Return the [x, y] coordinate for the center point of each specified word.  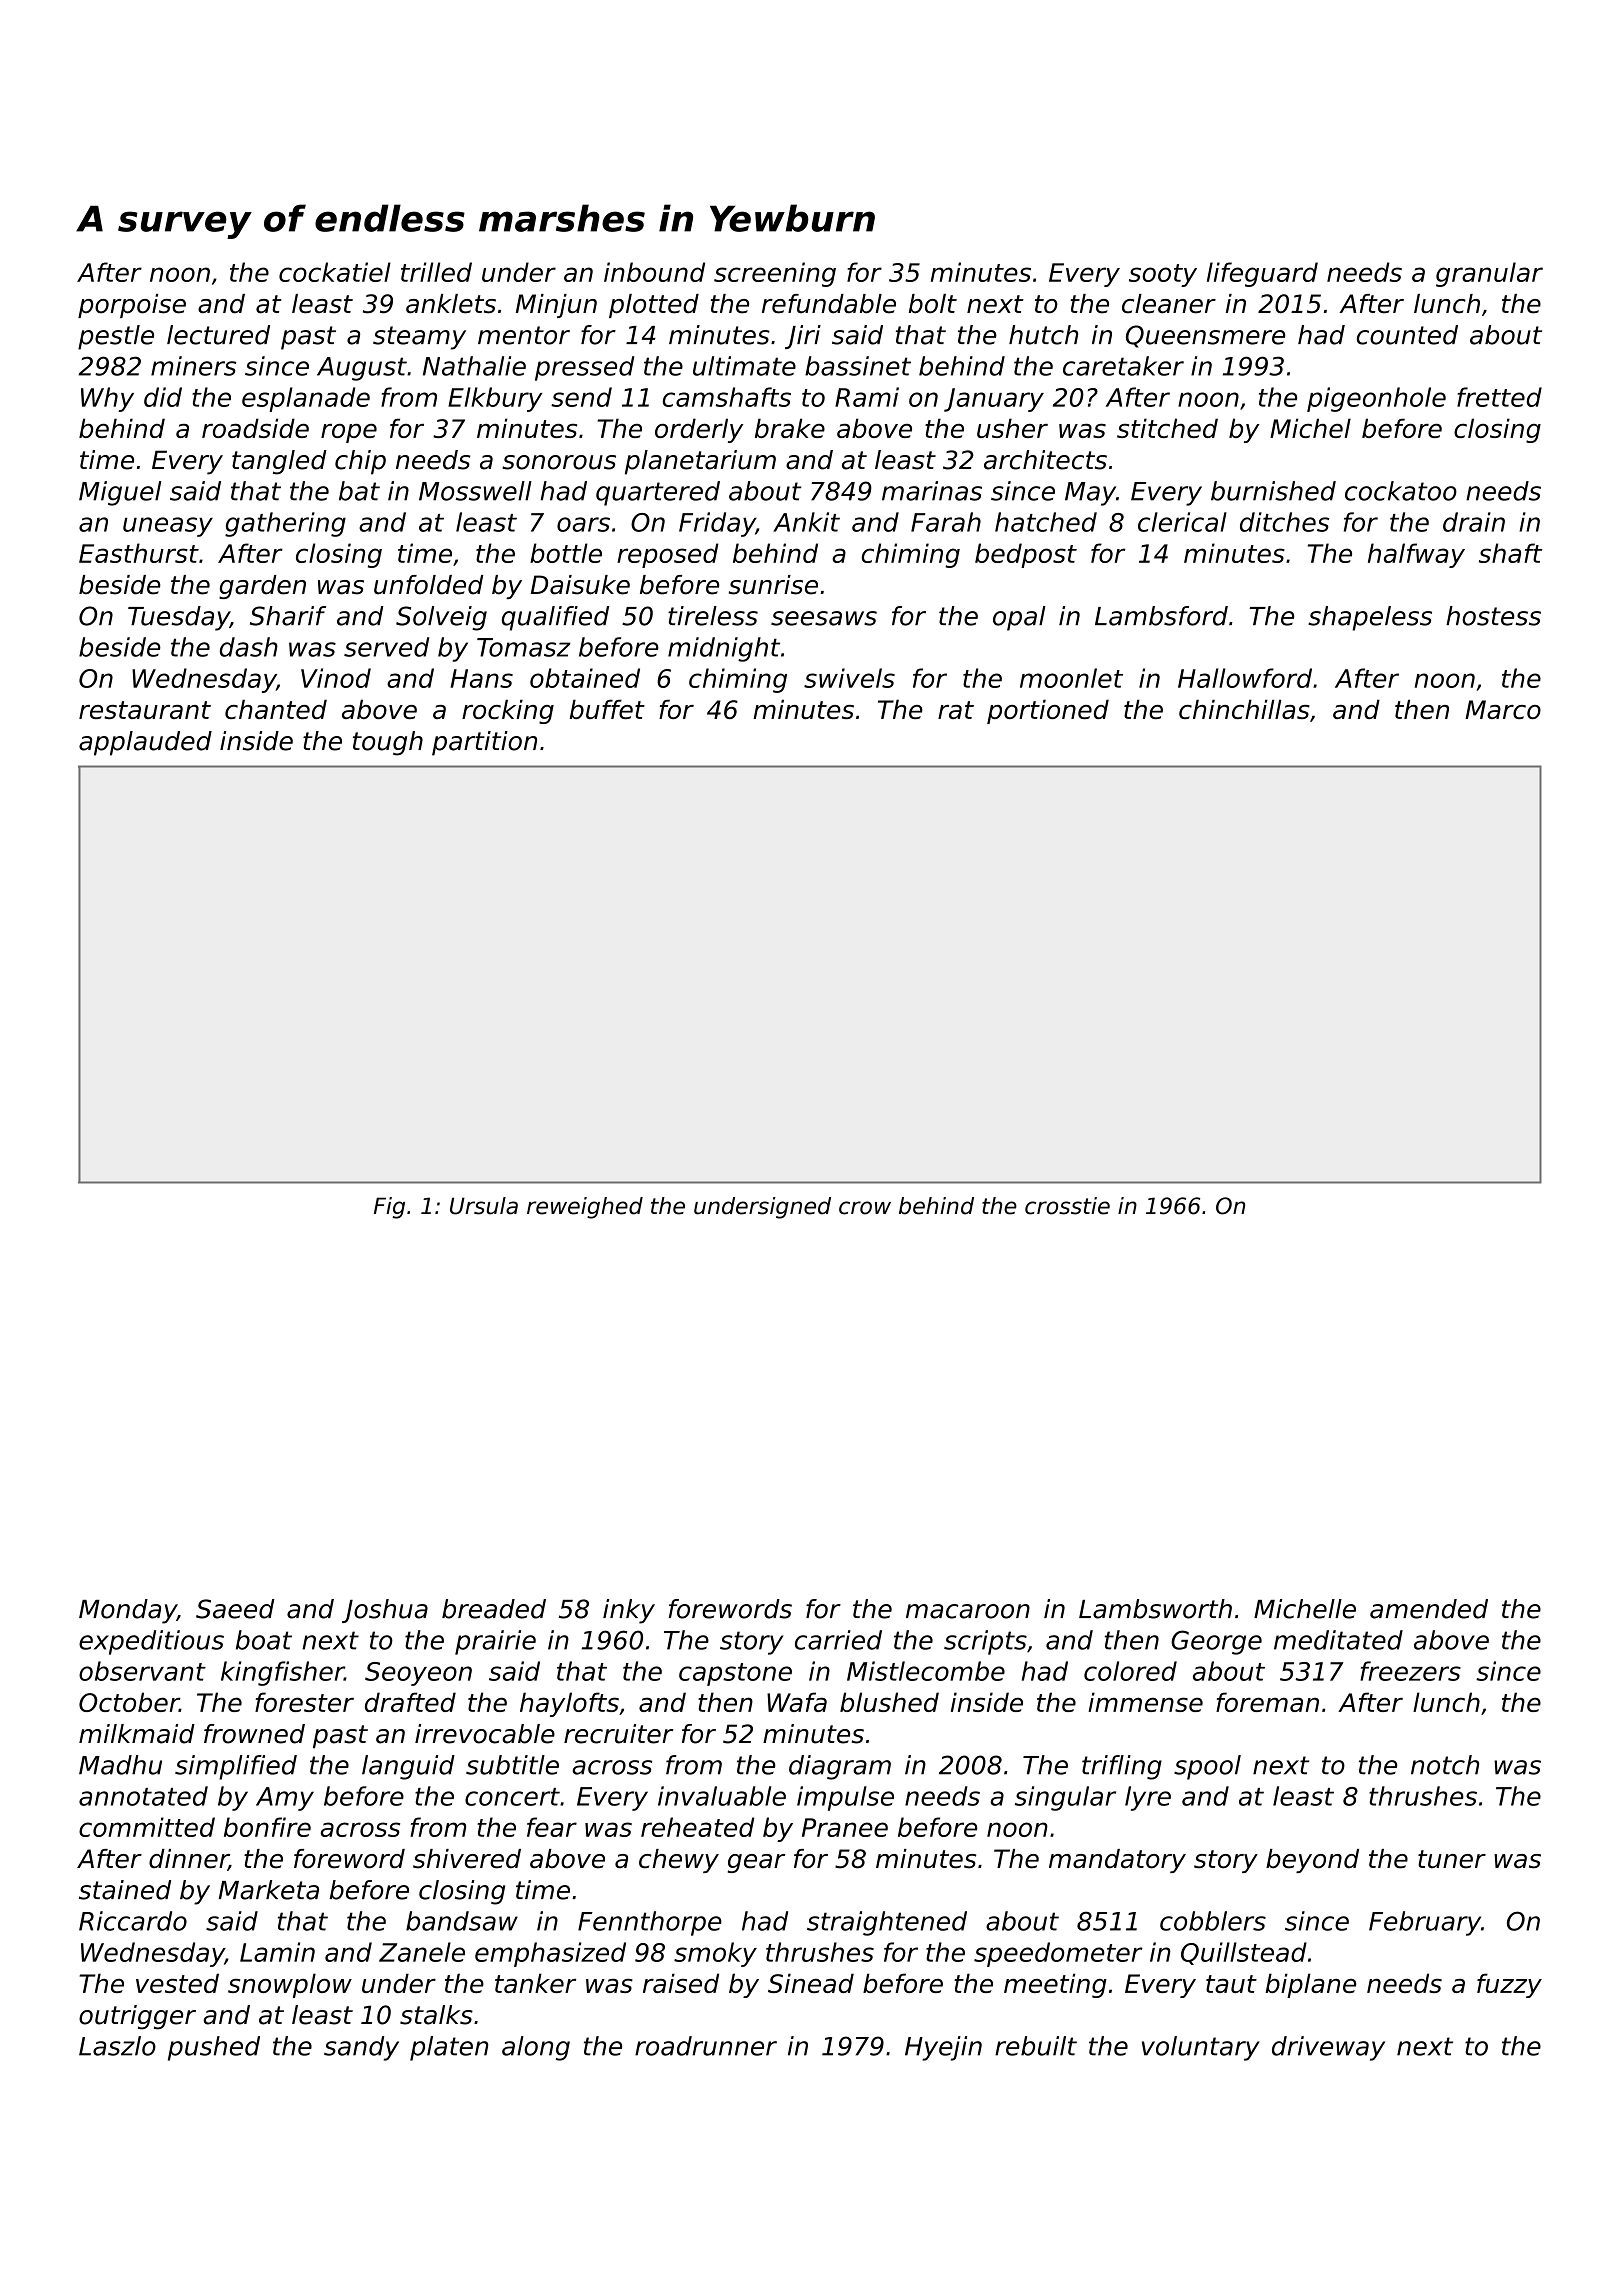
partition [484, 743]
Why [107, 399]
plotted [654, 306]
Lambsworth [1155, 1609]
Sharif [288, 616]
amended [1429, 1609]
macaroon [968, 1611]
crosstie [1067, 1206]
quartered [658, 493]
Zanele [422, 1952]
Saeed [235, 1609]
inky [629, 1611]
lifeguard [1262, 274]
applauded [145, 743]
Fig [389, 1208]
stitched [1167, 428]
